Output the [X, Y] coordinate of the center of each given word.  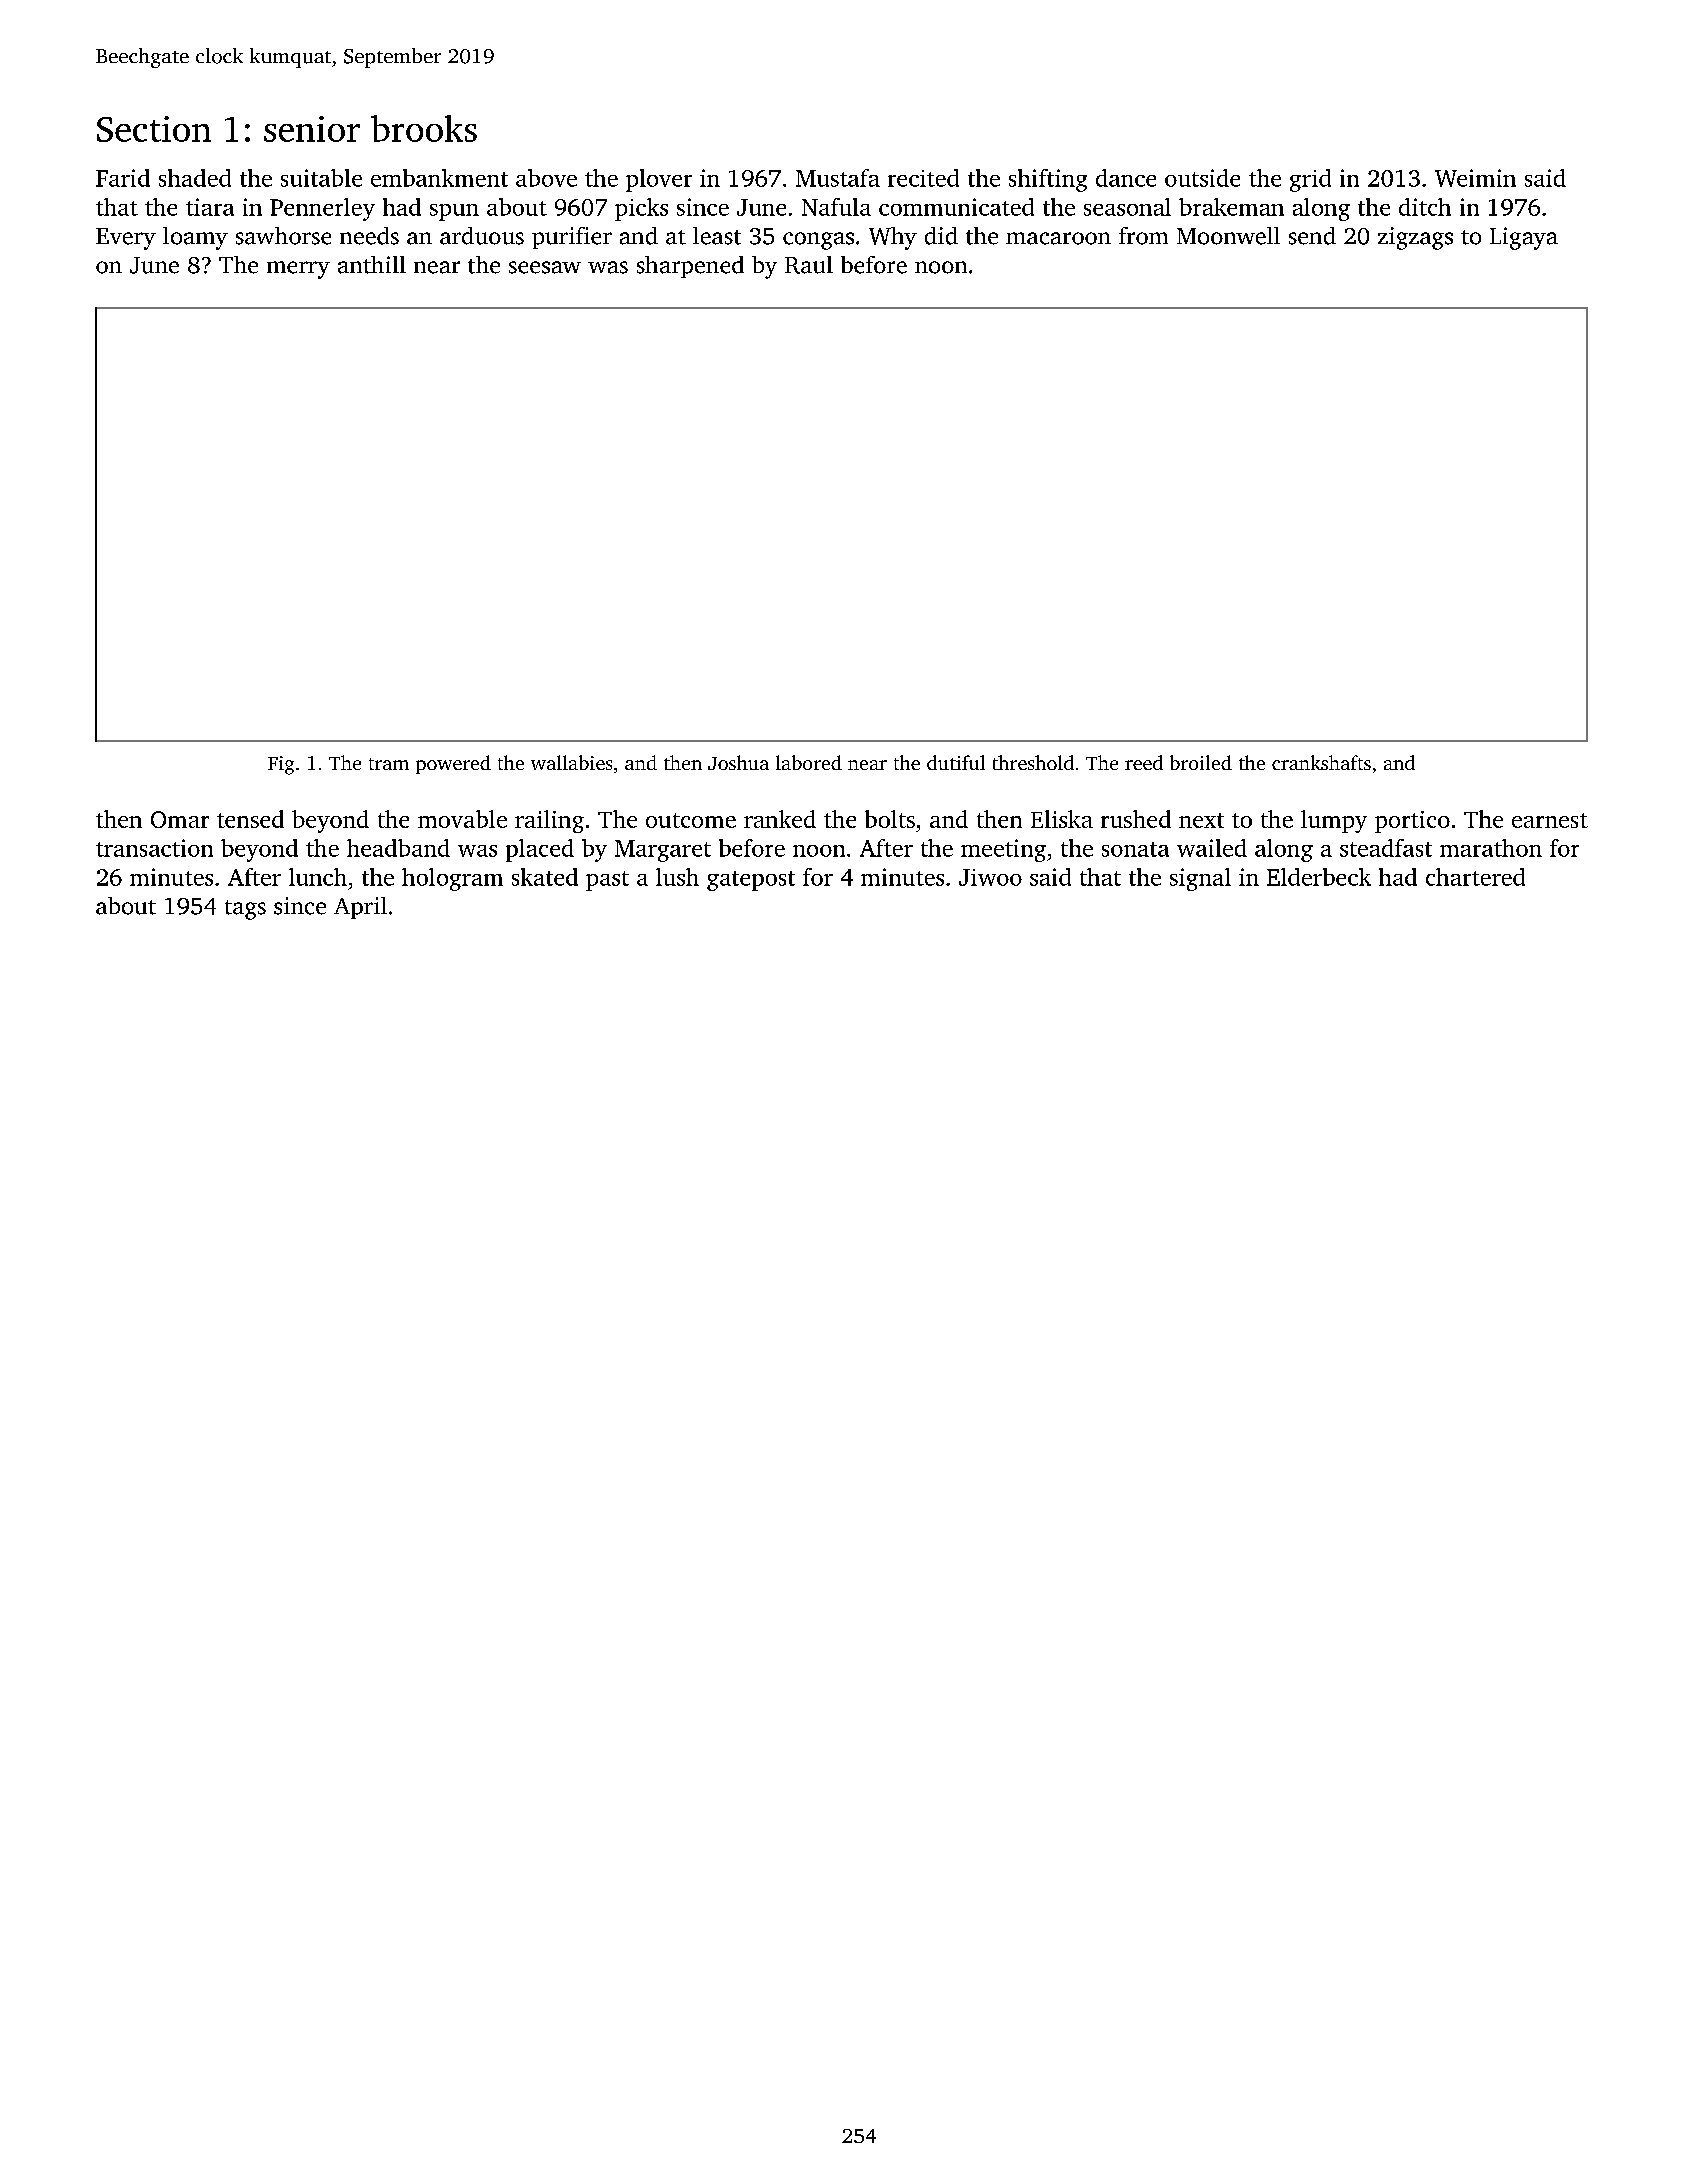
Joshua [738, 762]
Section [154, 129]
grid [1310, 180]
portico [1412, 822]
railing [549, 821]
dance [1126, 178]
